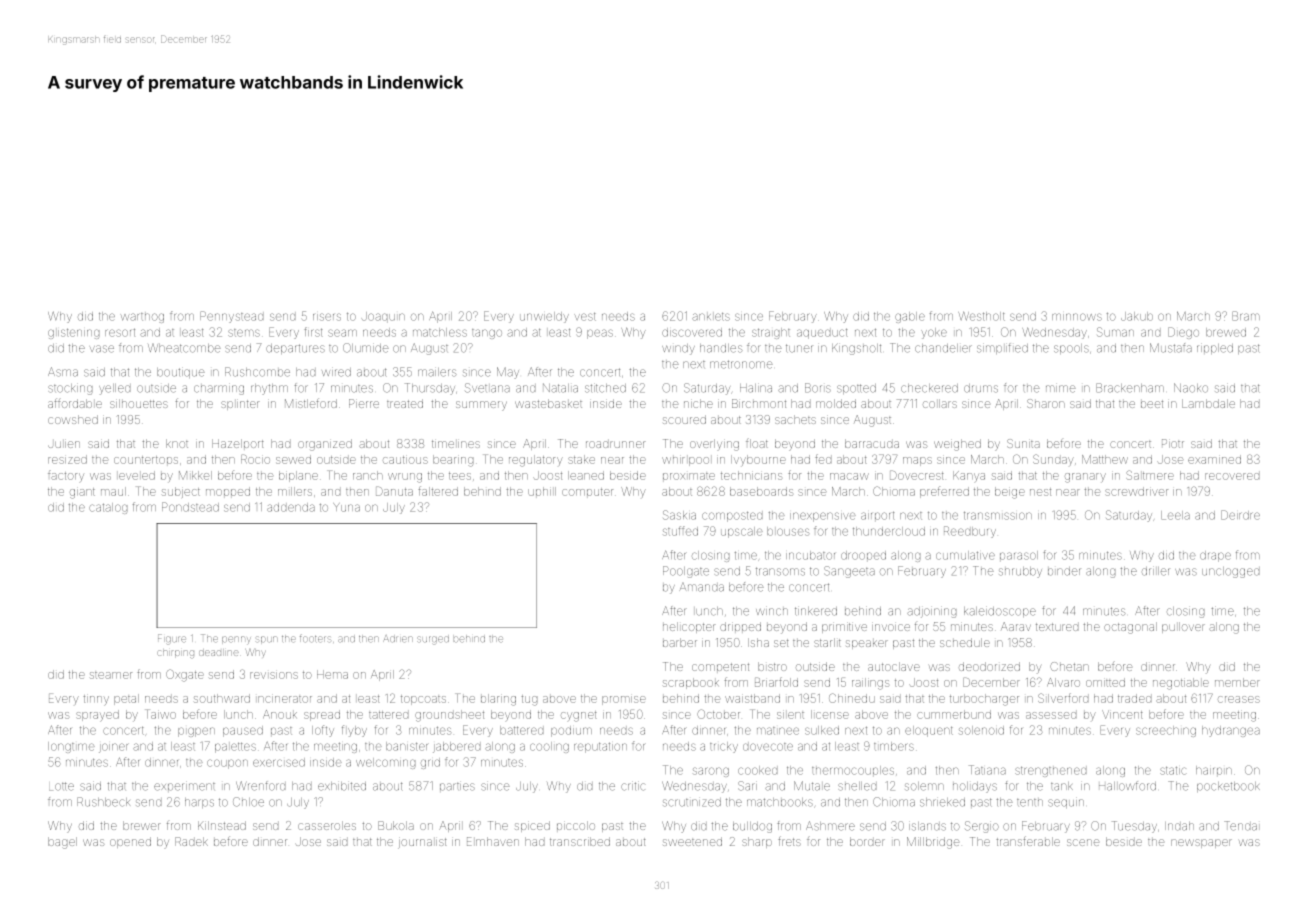  Describe the element at coordinates (580, 841) in the image. I see `transcribed` at that location.
